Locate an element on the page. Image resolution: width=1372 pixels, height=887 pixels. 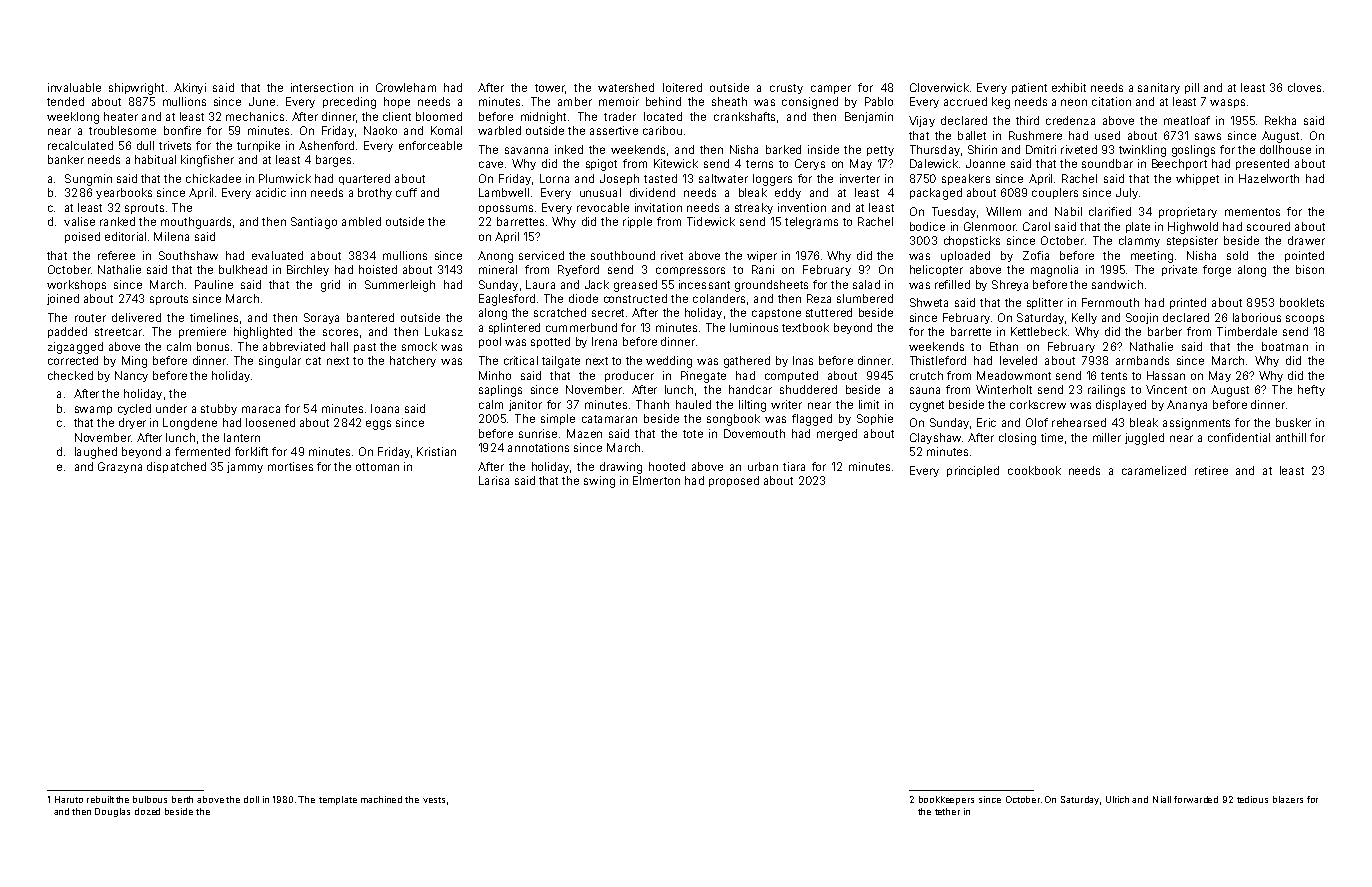
checked is located at coordinates (70, 375).
